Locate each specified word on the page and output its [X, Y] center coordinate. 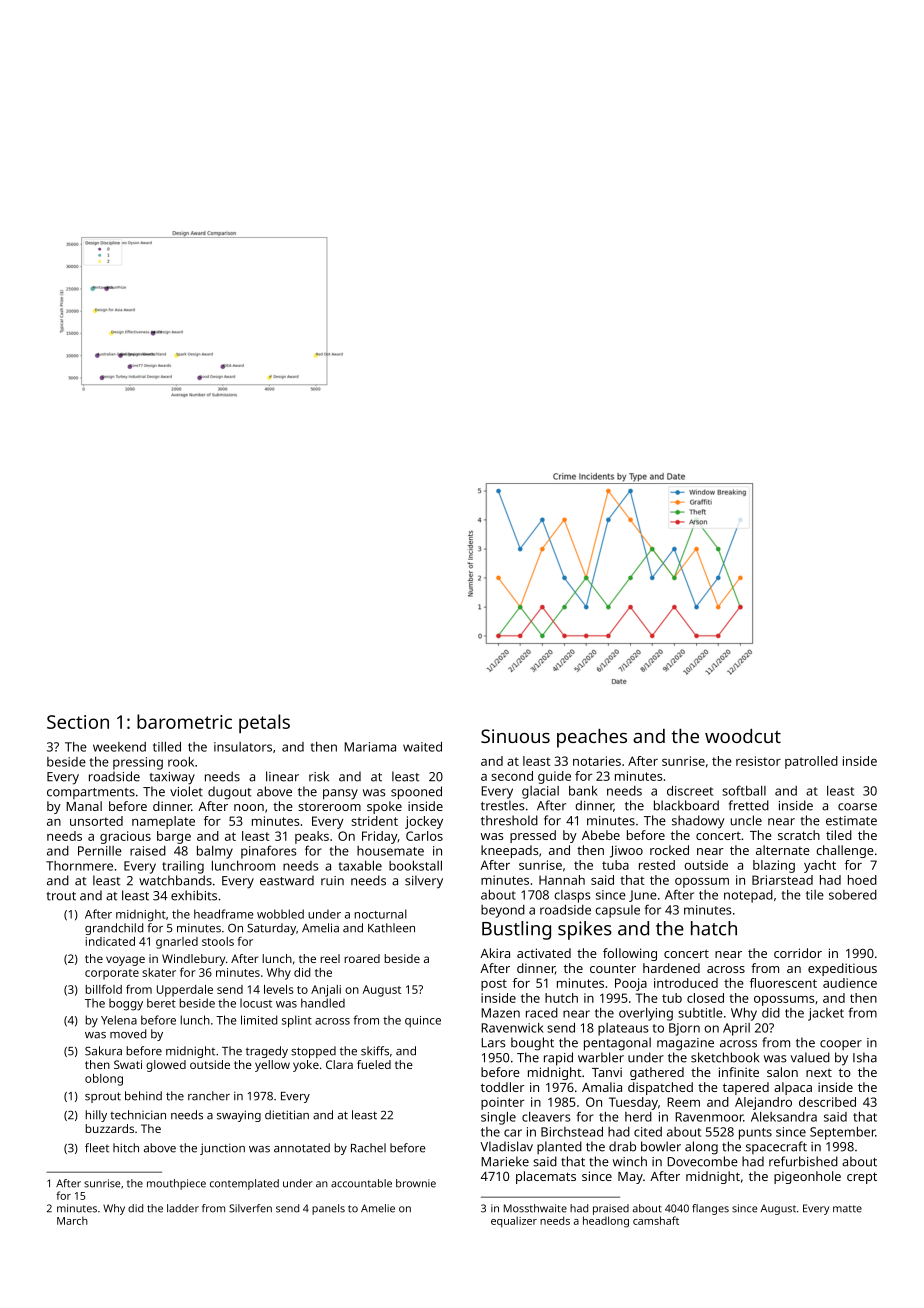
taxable [360, 866]
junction [222, 1149]
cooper [841, 1045]
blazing [774, 866]
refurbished [803, 1161]
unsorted [96, 821]
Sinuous [515, 736]
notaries [597, 761]
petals [264, 723]
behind [143, 1096]
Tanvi [607, 1072]
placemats [546, 1177]
